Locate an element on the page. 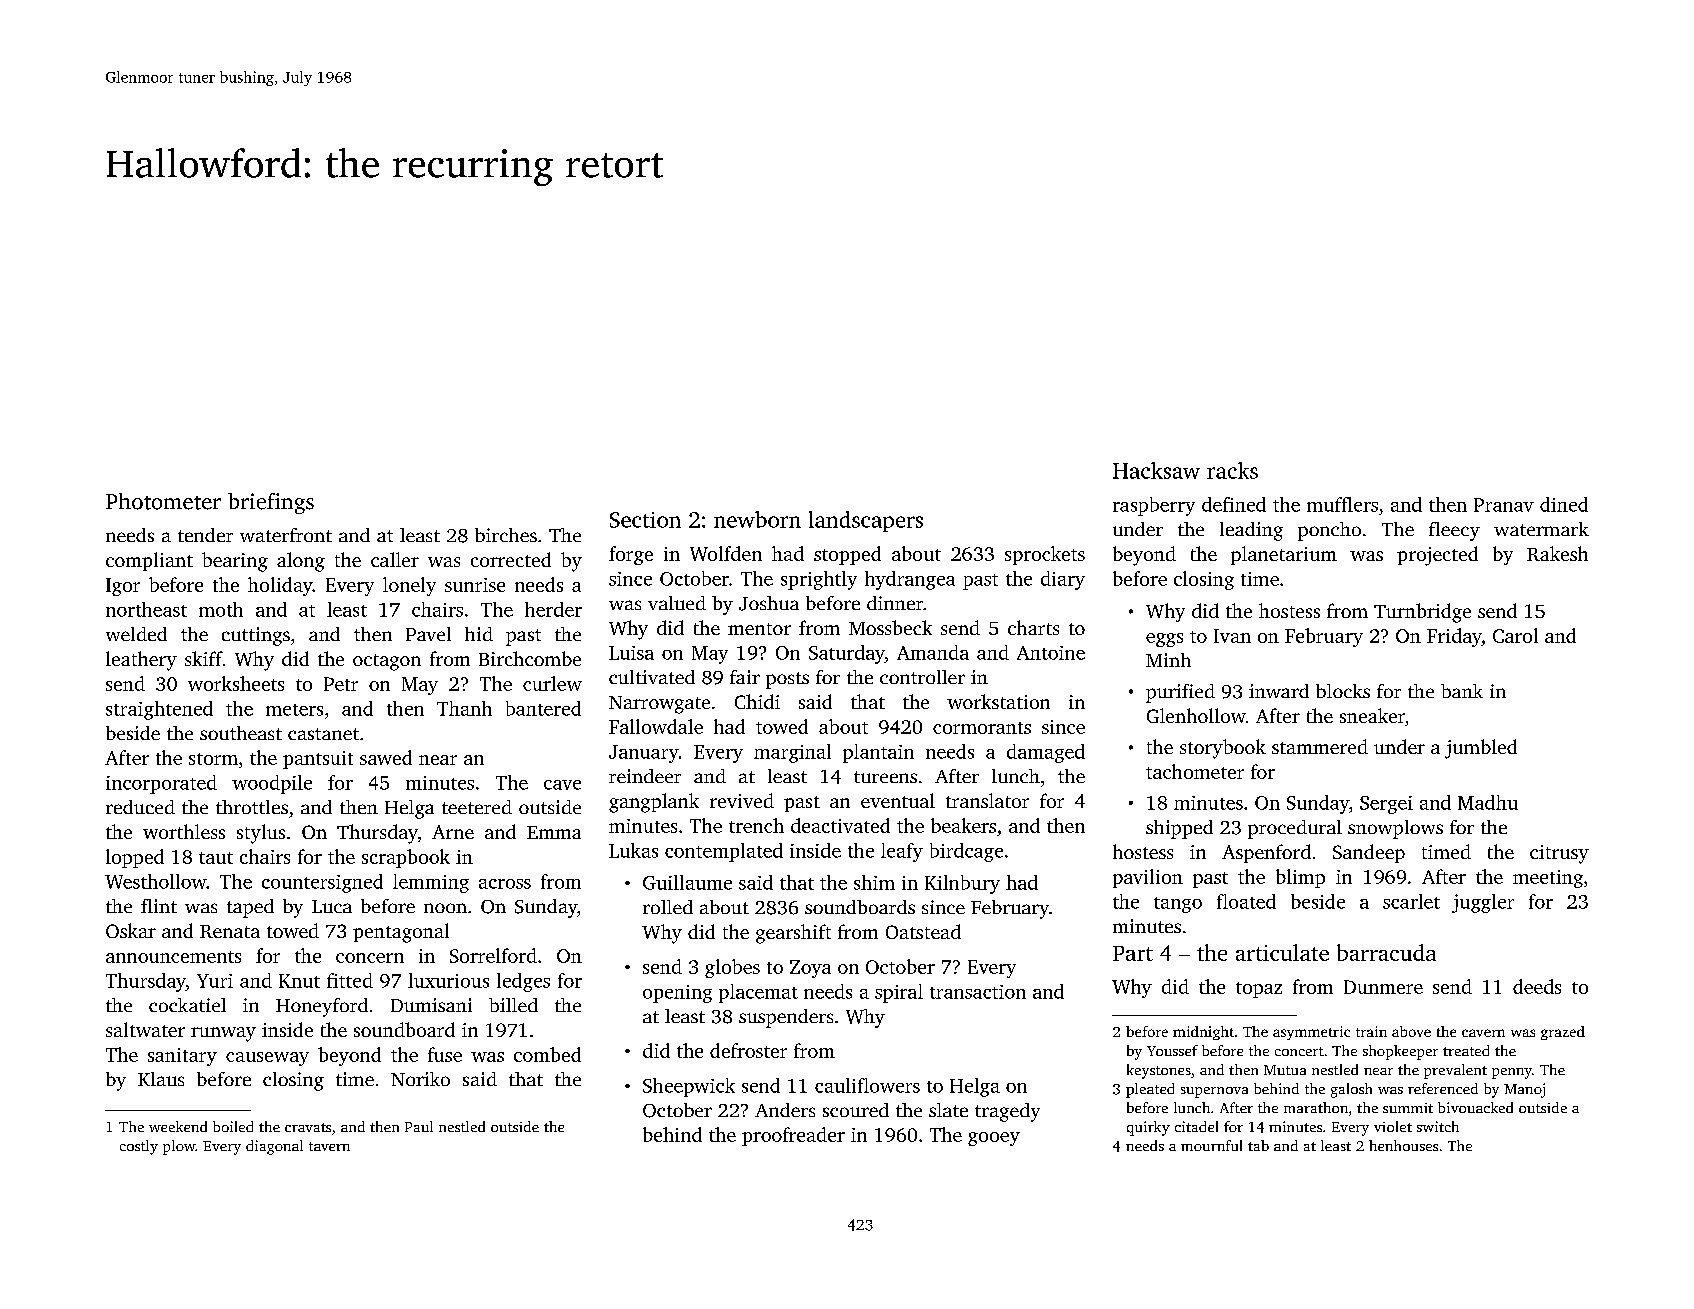 Image resolution: width=1694 pixels, height=1309 pixels. racks is located at coordinates (1232, 470).
